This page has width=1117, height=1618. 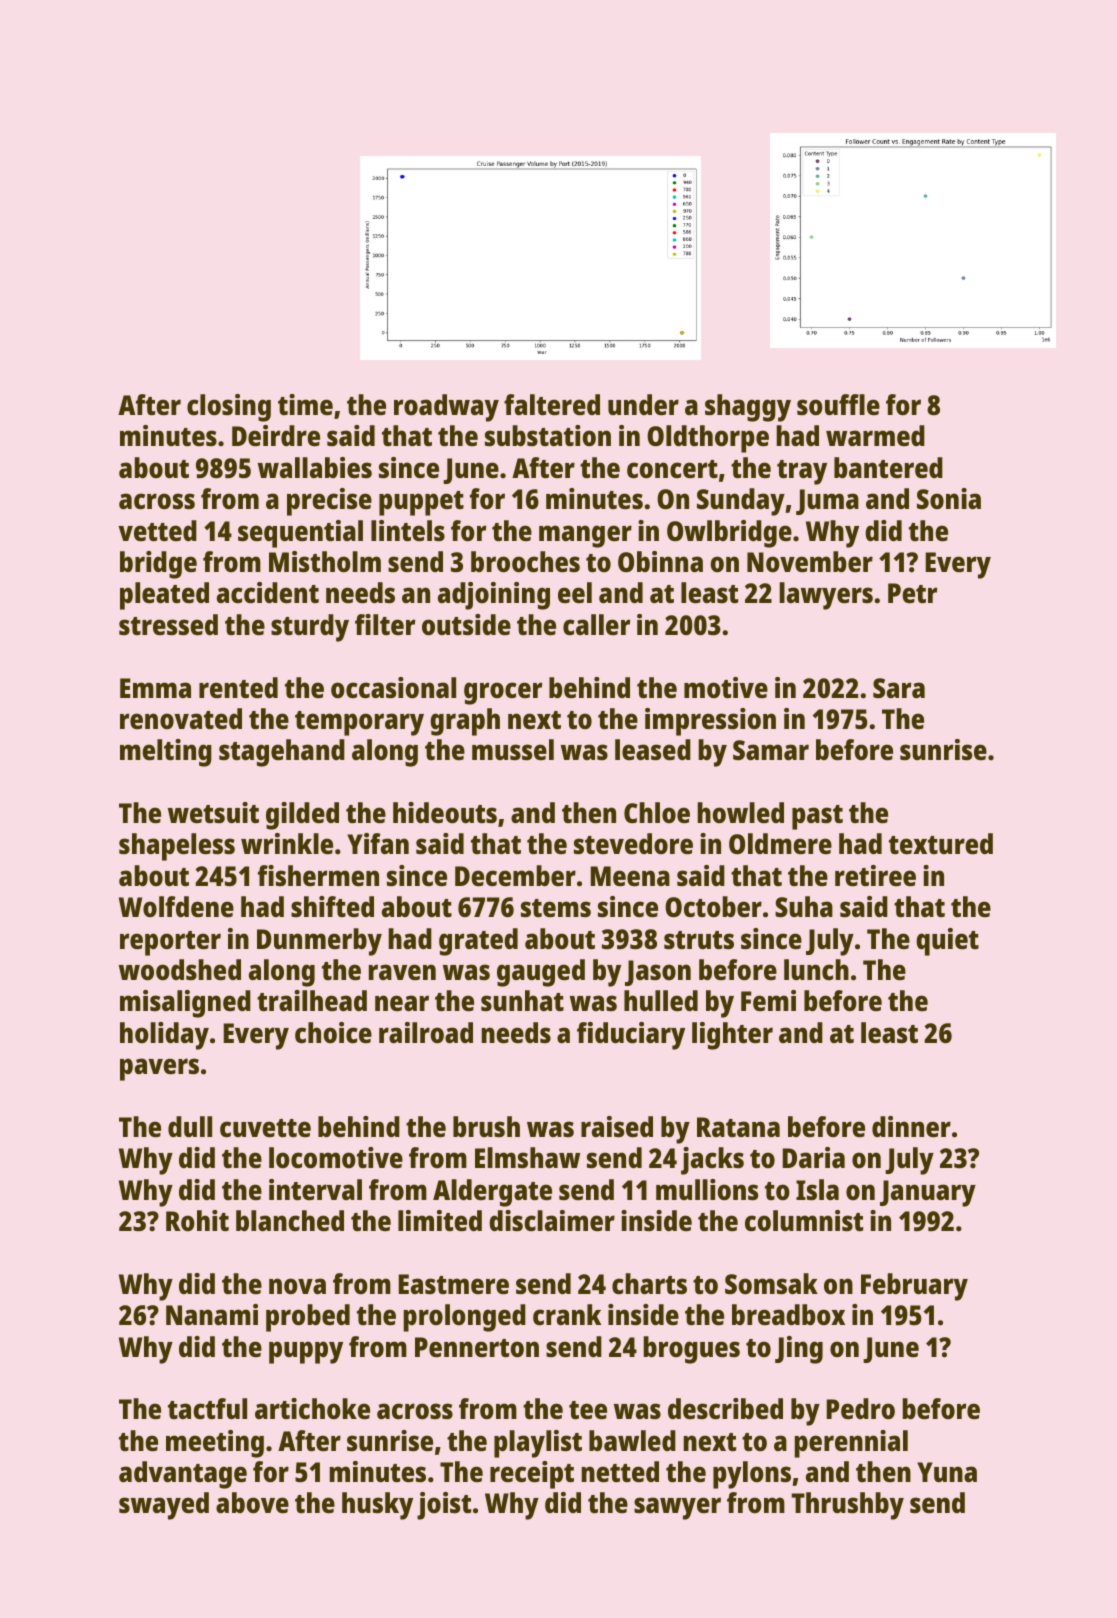 What do you see at coordinates (229, 408) in the page?
I see `closing` at bounding box center [229, 408].
